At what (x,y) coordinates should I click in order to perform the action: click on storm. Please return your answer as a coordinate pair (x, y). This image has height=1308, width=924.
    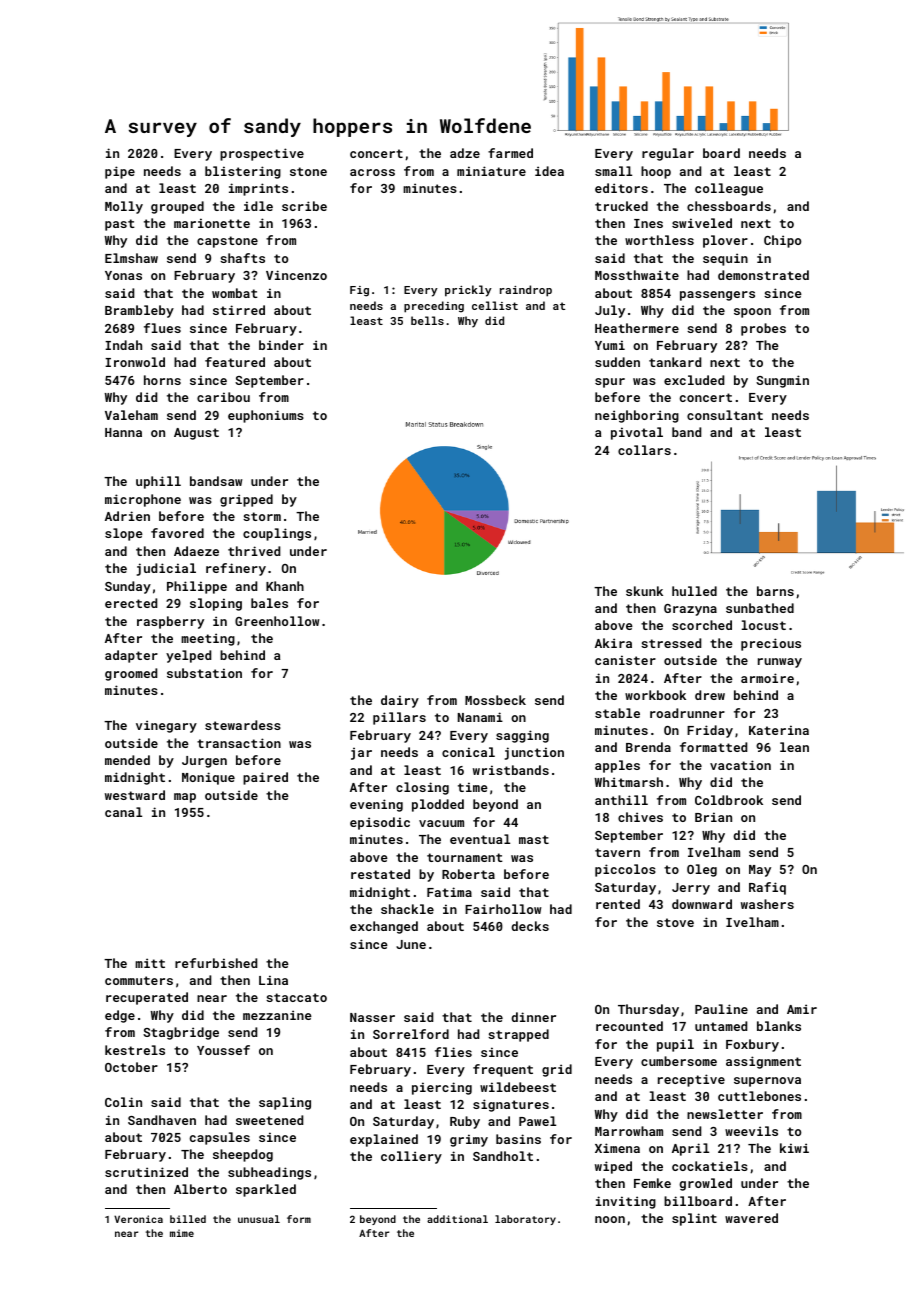
    Looking at the image, I should click on (262, 516).
